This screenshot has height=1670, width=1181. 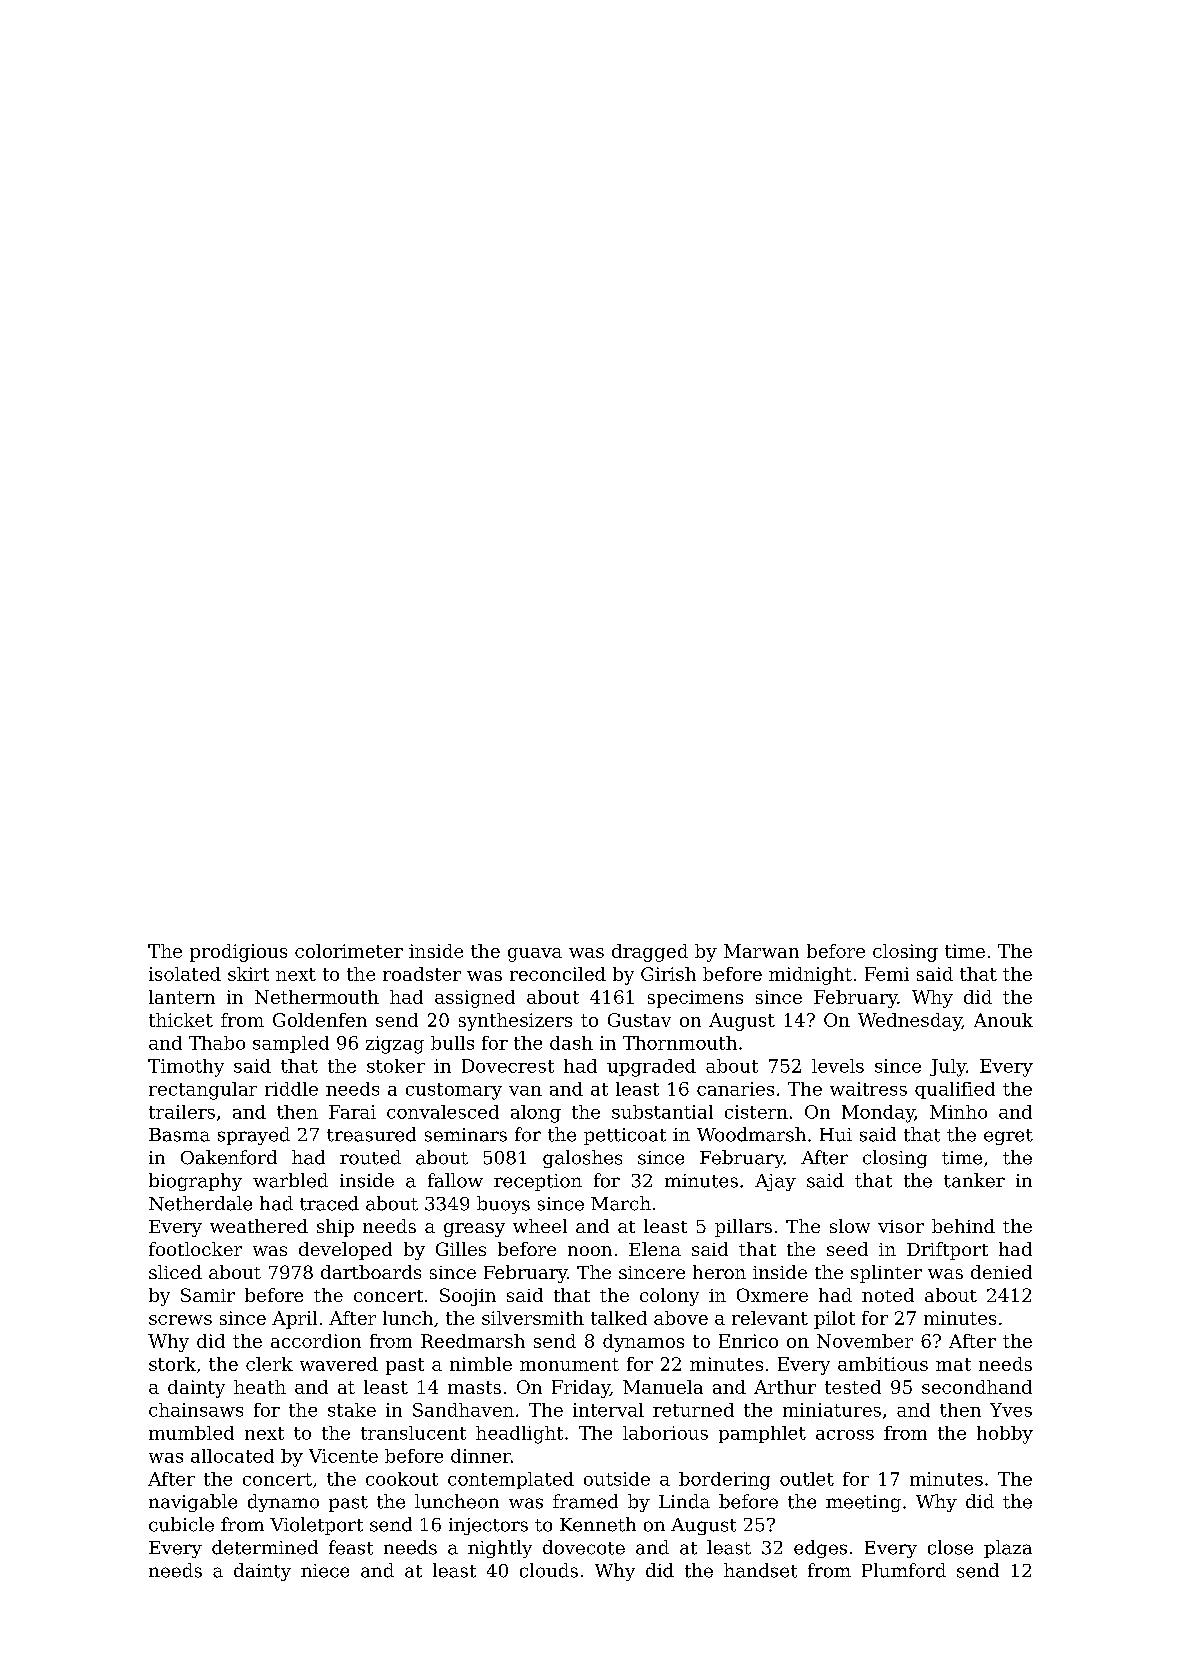 What do you see at coordinates (191, 1433) in the screenshot?
I see `mumbled` at bounding box center [191, 1433].
